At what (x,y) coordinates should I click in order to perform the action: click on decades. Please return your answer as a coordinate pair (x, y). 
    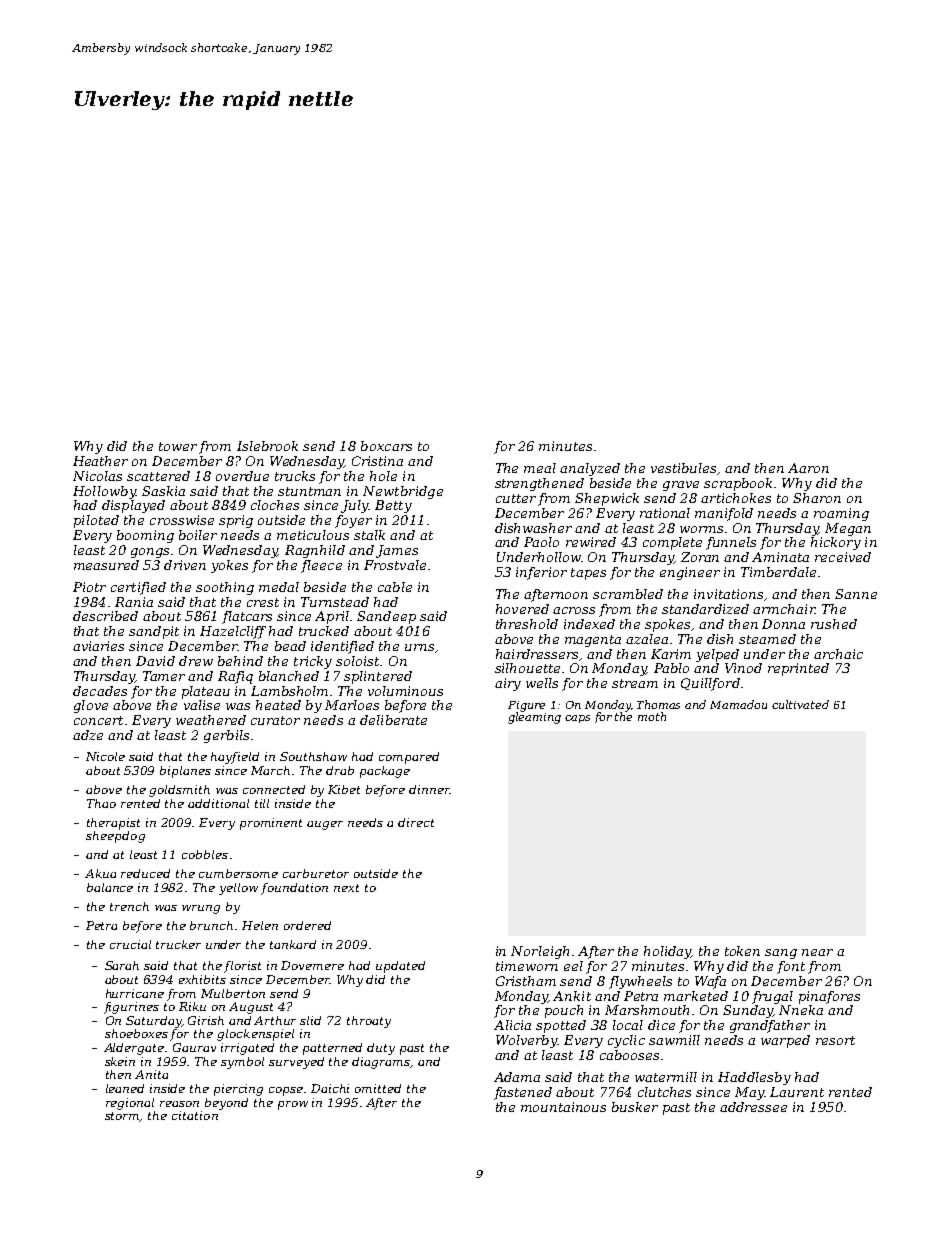
    Looking at the image, I should click on (100, 691).
